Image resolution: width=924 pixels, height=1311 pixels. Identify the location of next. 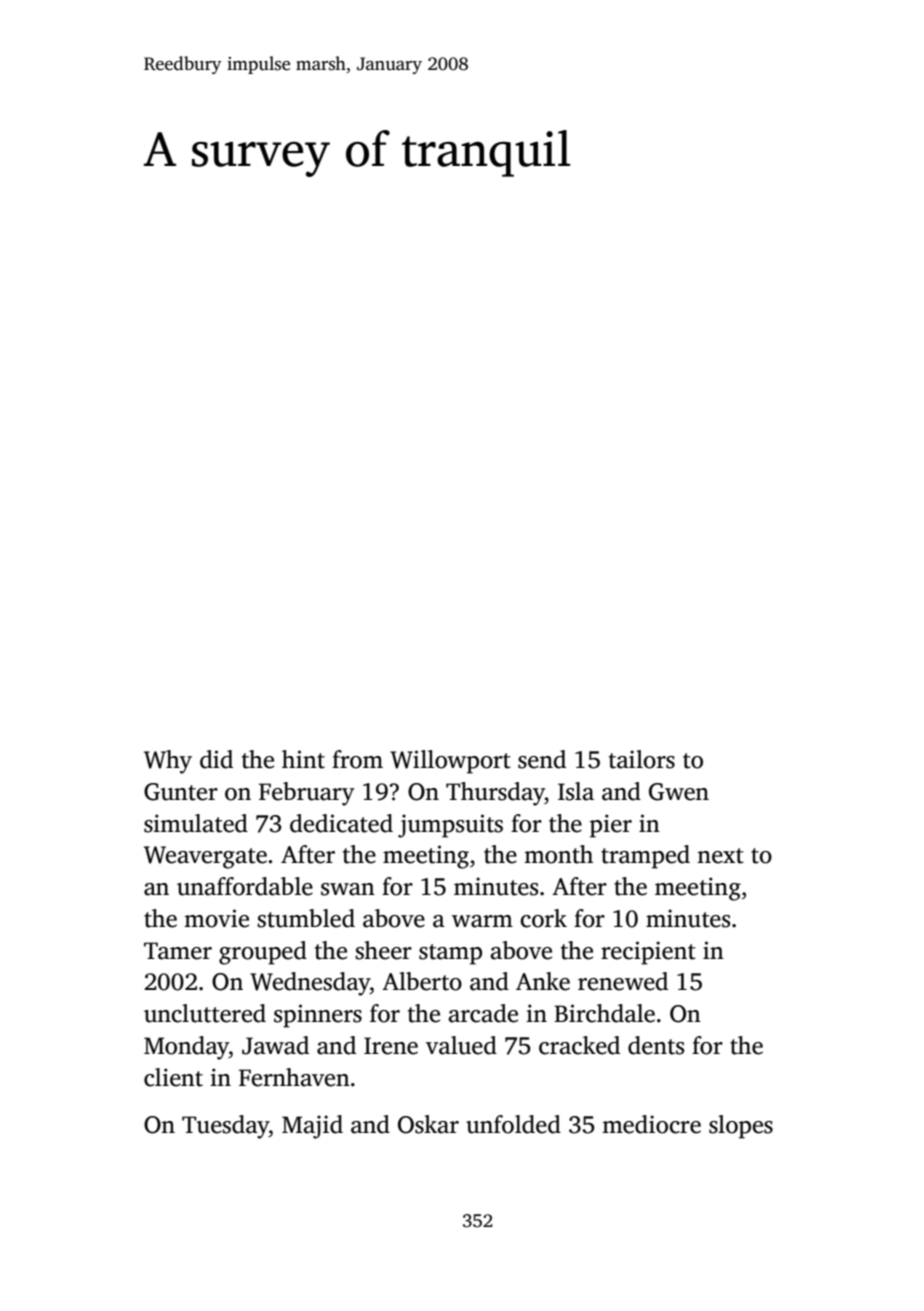
(720, 856).
